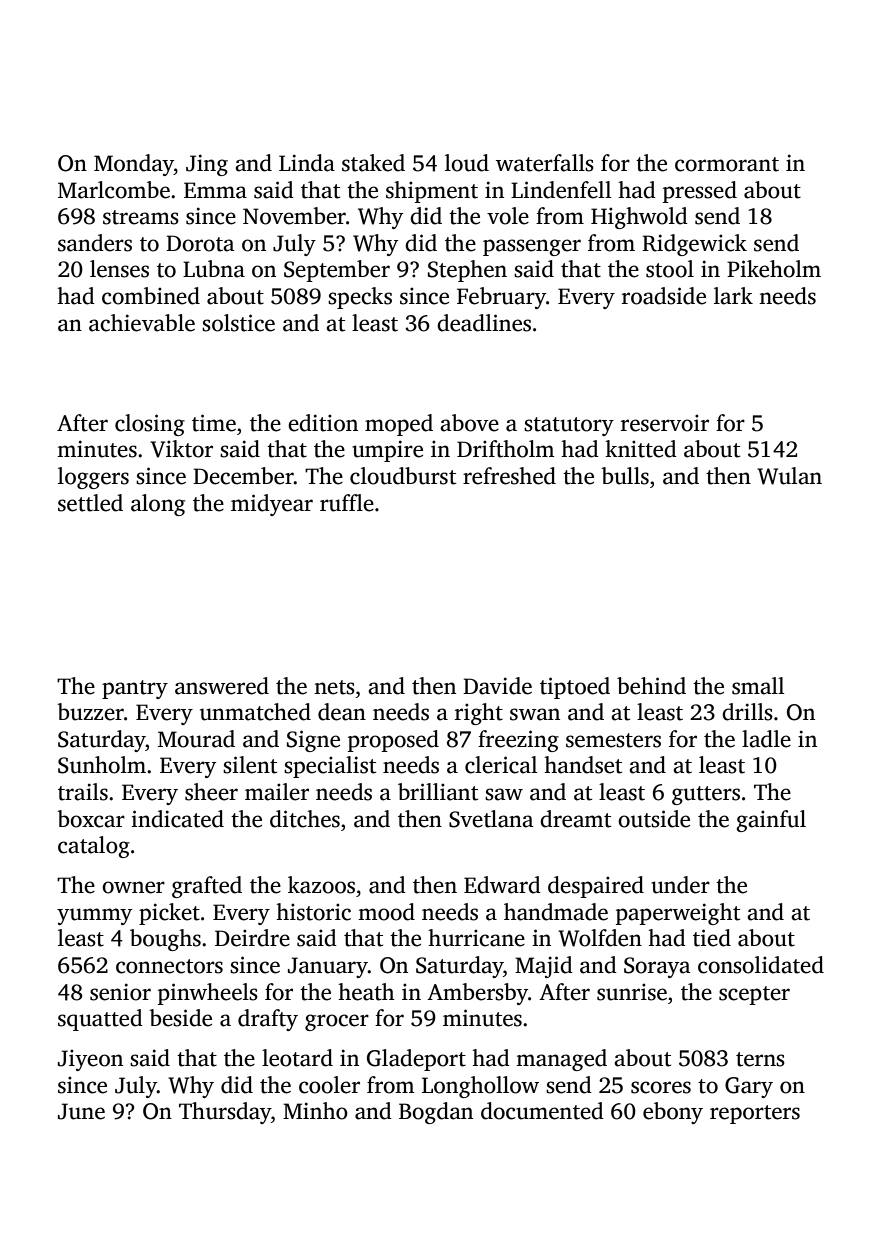  I want to click on consolidated, so click(761, 965).
